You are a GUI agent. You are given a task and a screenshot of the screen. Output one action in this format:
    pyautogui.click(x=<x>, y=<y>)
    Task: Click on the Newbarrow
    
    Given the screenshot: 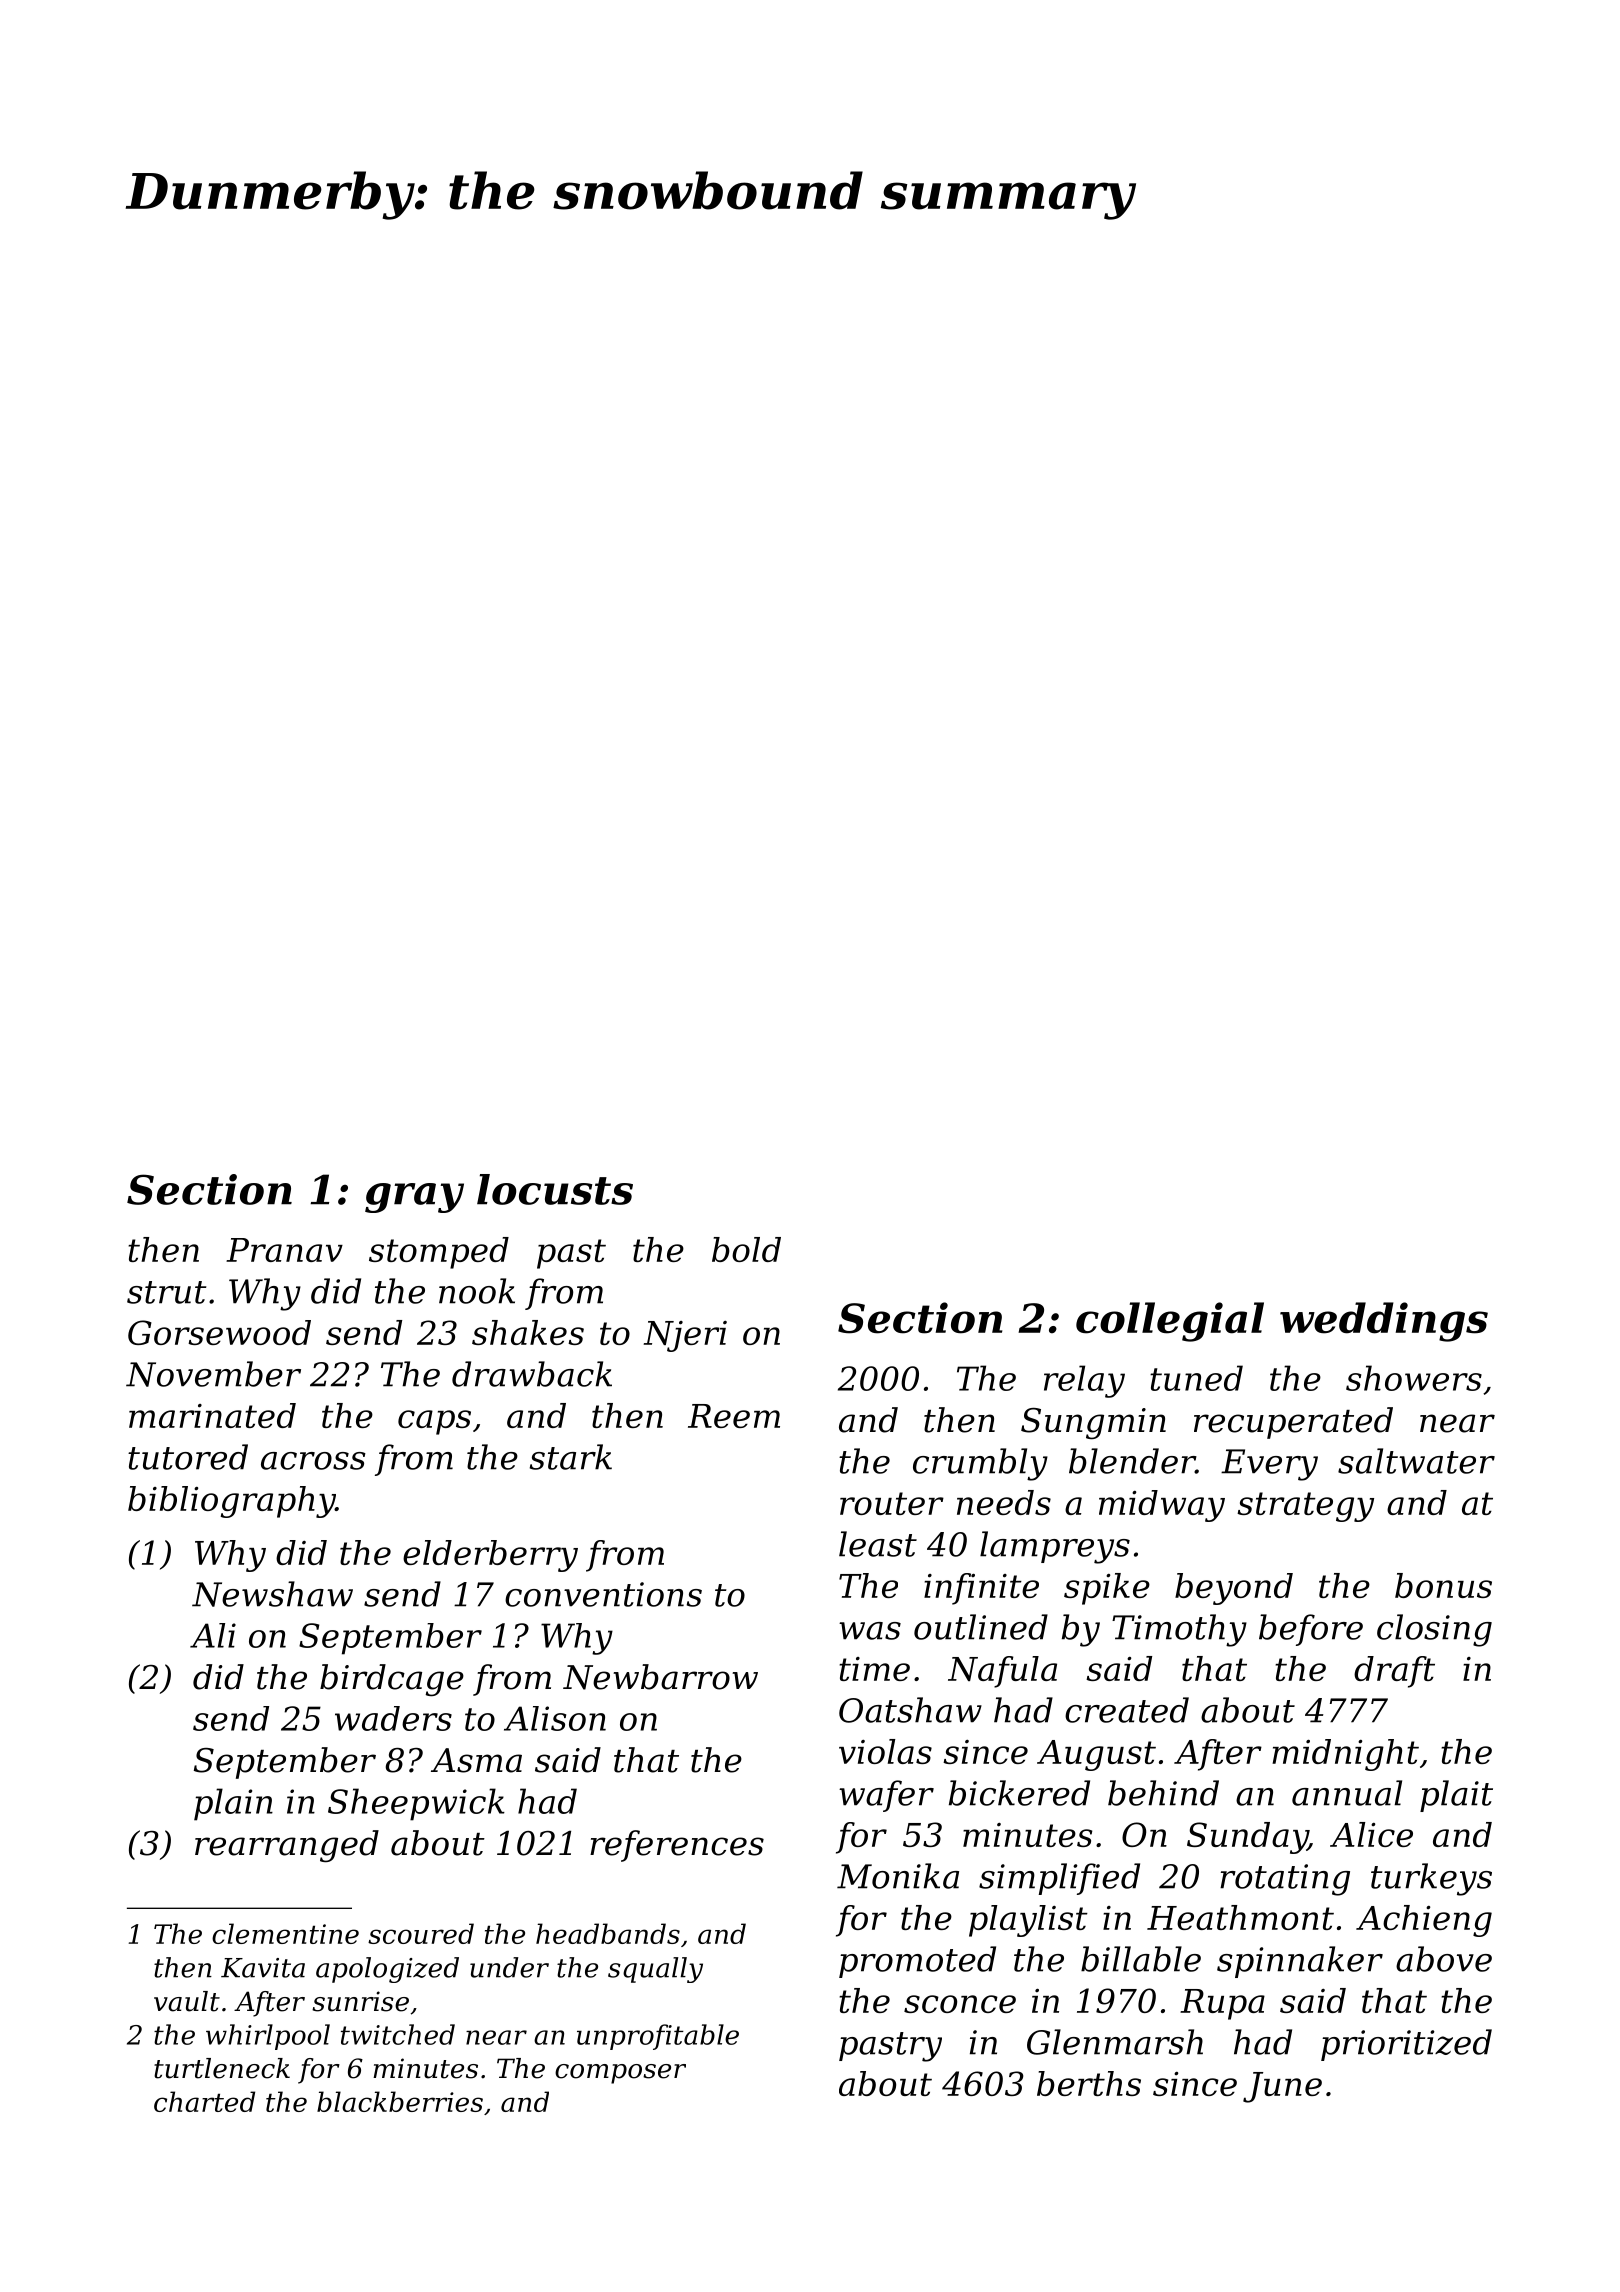 What is the action you would take?
    pyautogui.click(x=660, y=1677)
